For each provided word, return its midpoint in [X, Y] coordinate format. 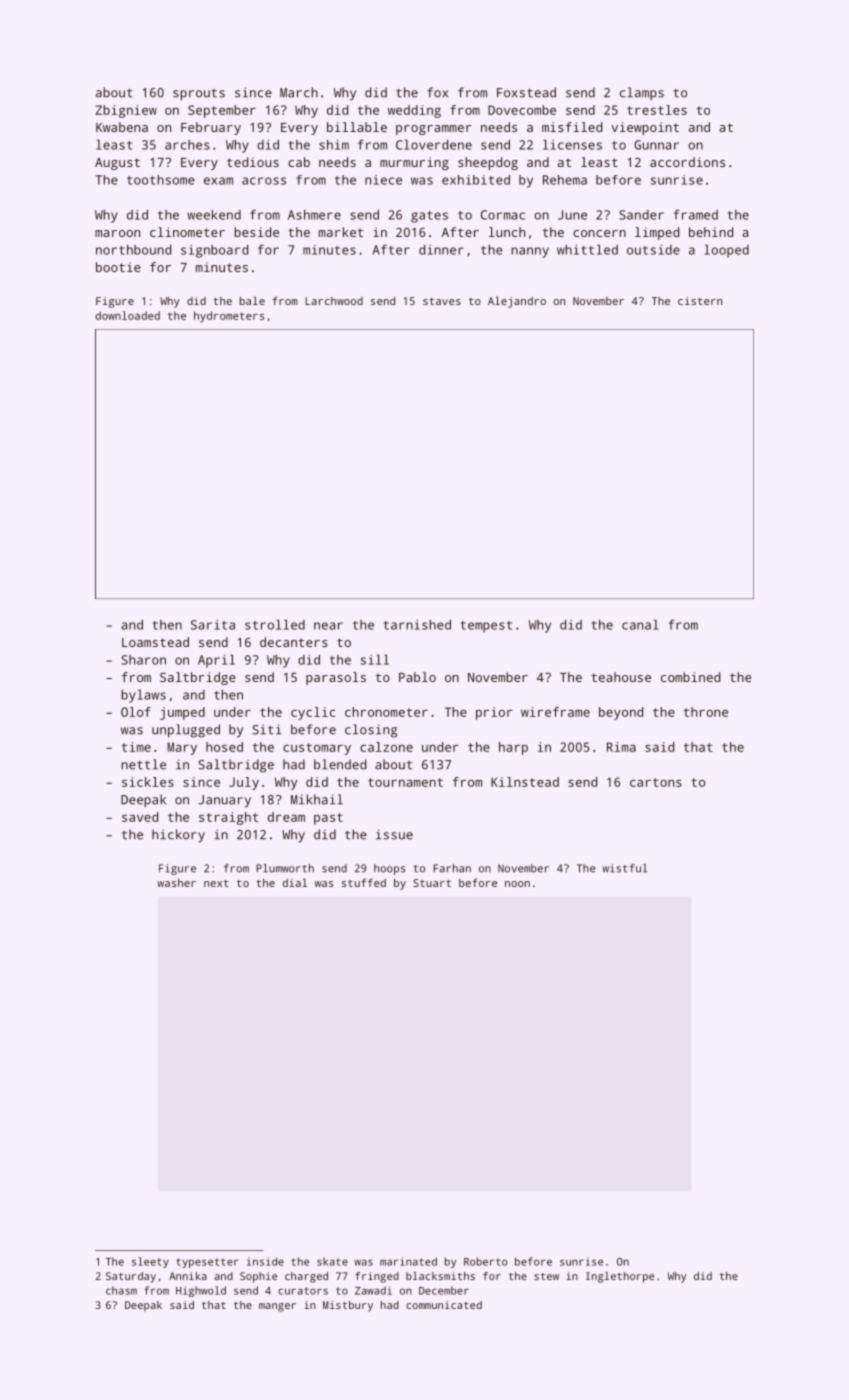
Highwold [201, 1291]
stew [546, 1276]
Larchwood [334, 301]
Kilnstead [525, 782]
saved [140, 817]
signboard [214, 251]
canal [640, 624]
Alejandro [517, 302]
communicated [444, 1305]
